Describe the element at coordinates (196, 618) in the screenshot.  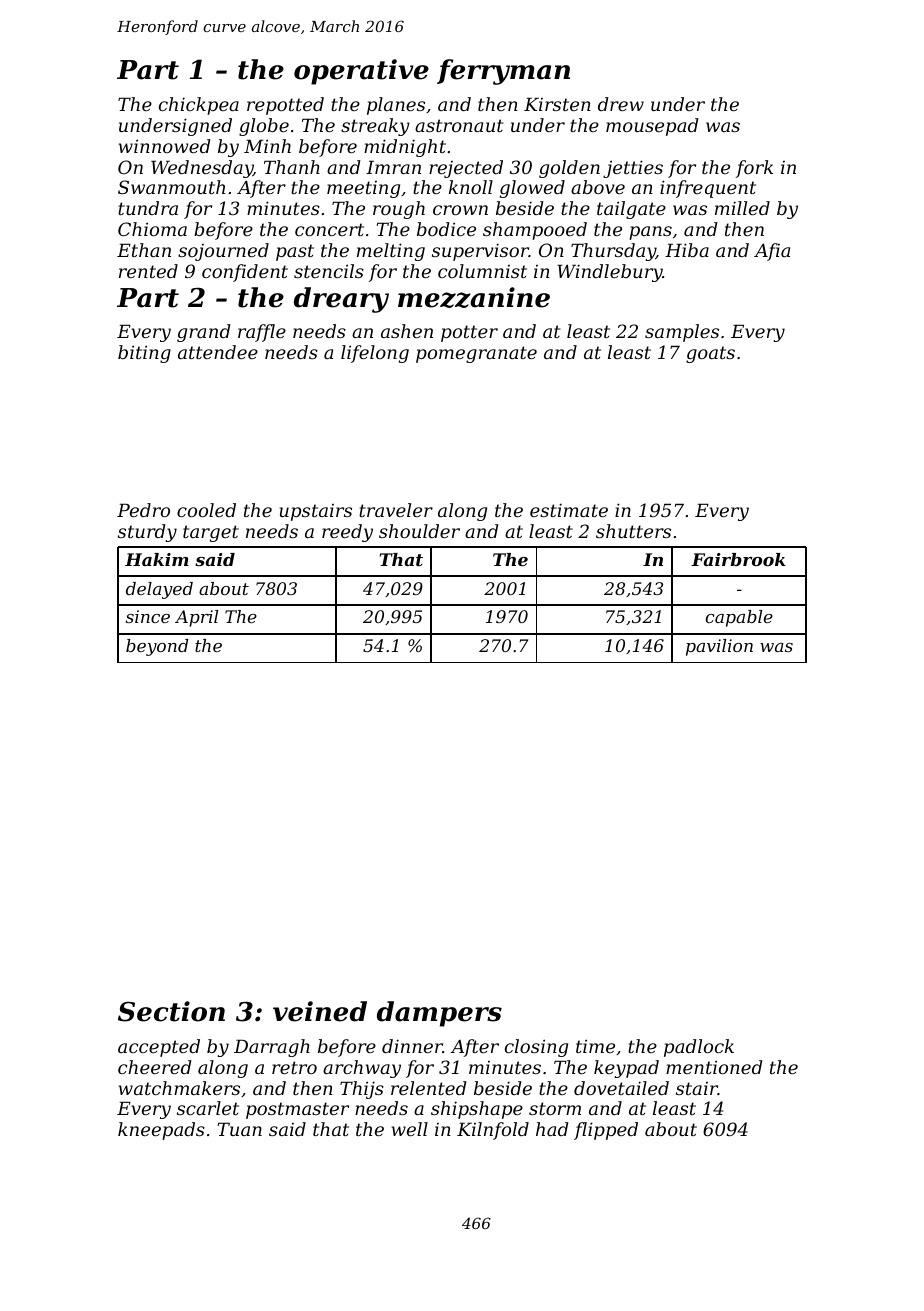
I see `April` at that location.
